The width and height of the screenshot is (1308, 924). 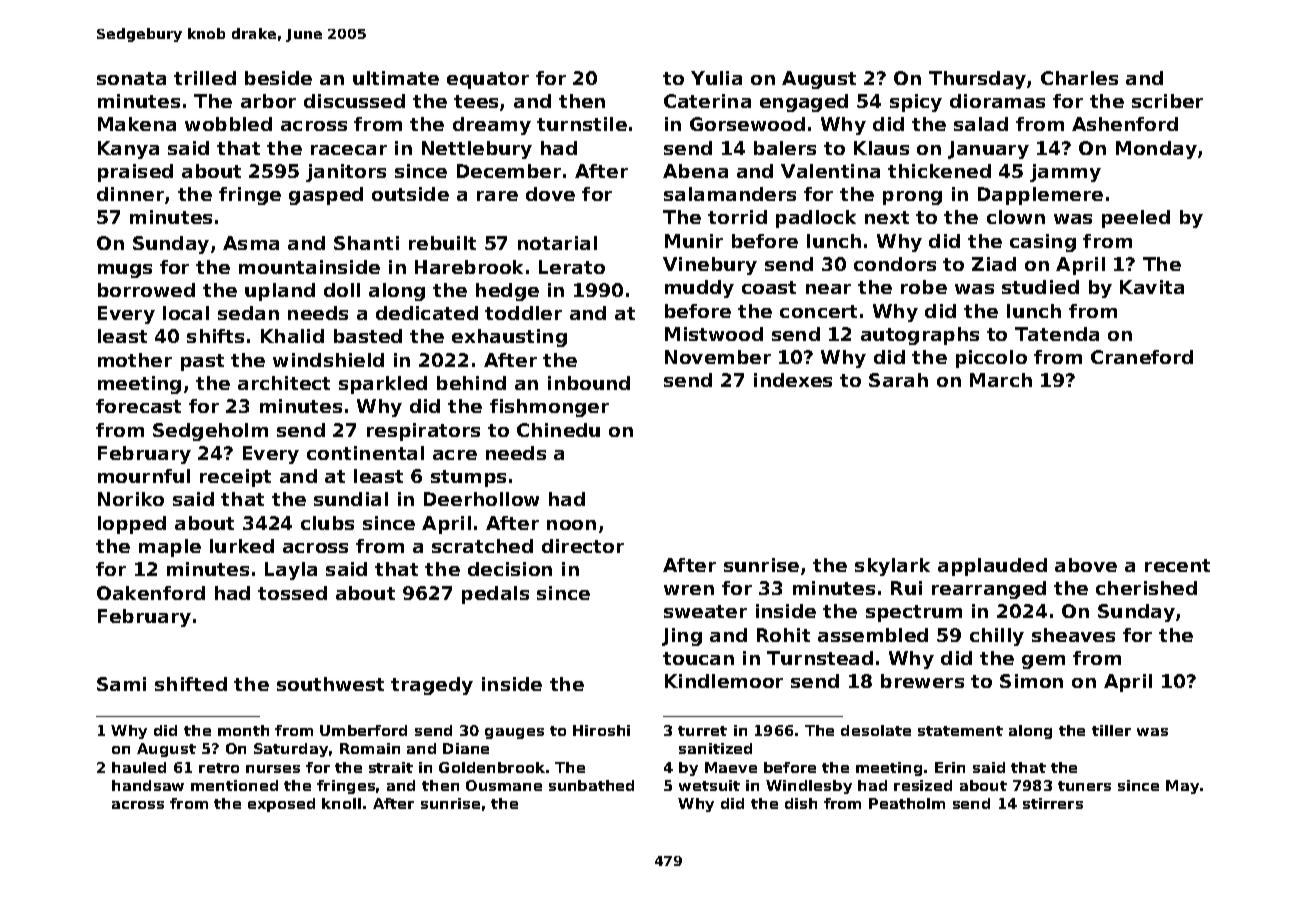 What do you see at coordinates (341, 803) in the screenshot?
I see `knoll` at bounding box center [341, 803].
